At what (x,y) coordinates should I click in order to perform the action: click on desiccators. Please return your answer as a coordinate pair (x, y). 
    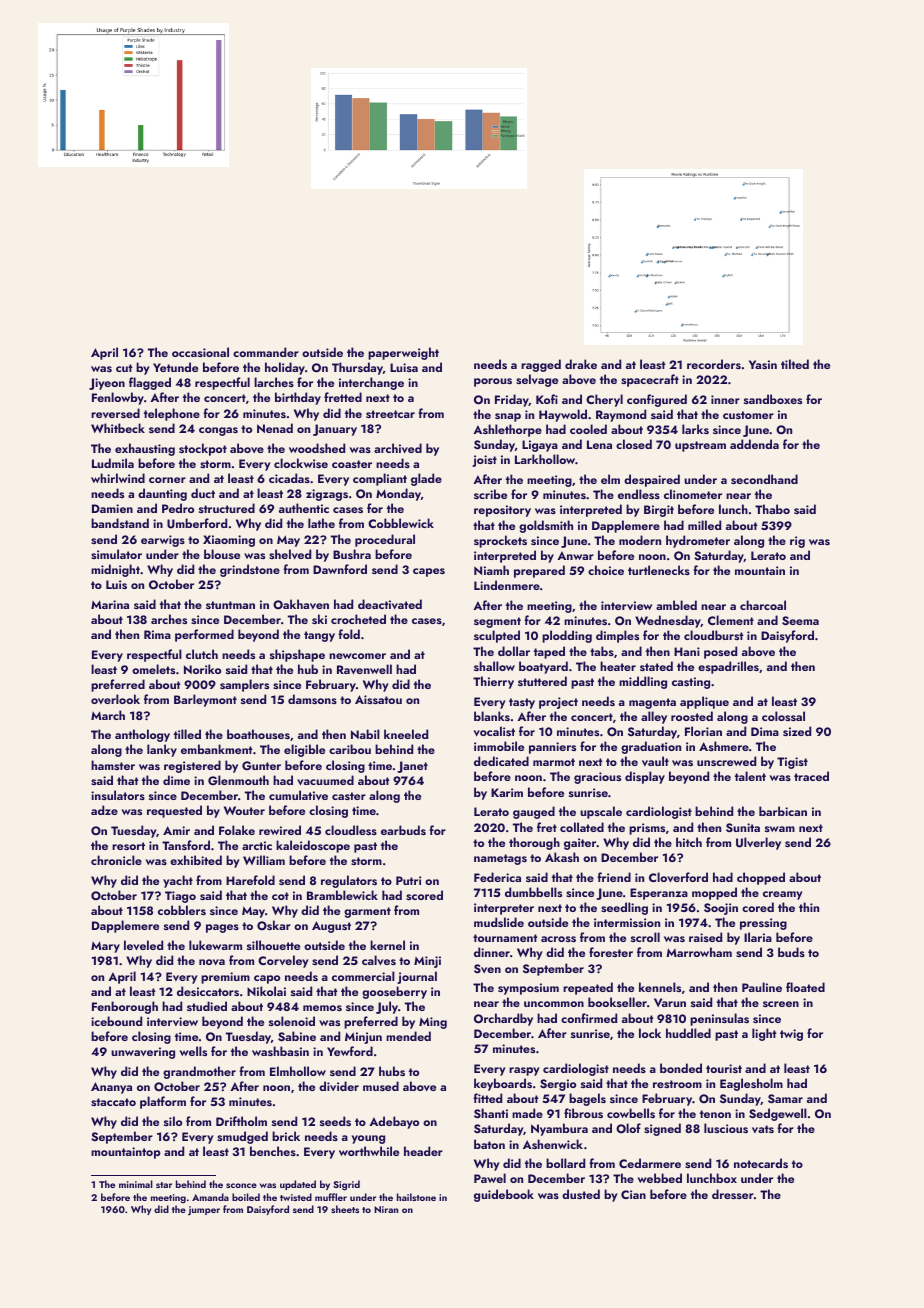
    Looking at the image, I should click on (208, 991).
